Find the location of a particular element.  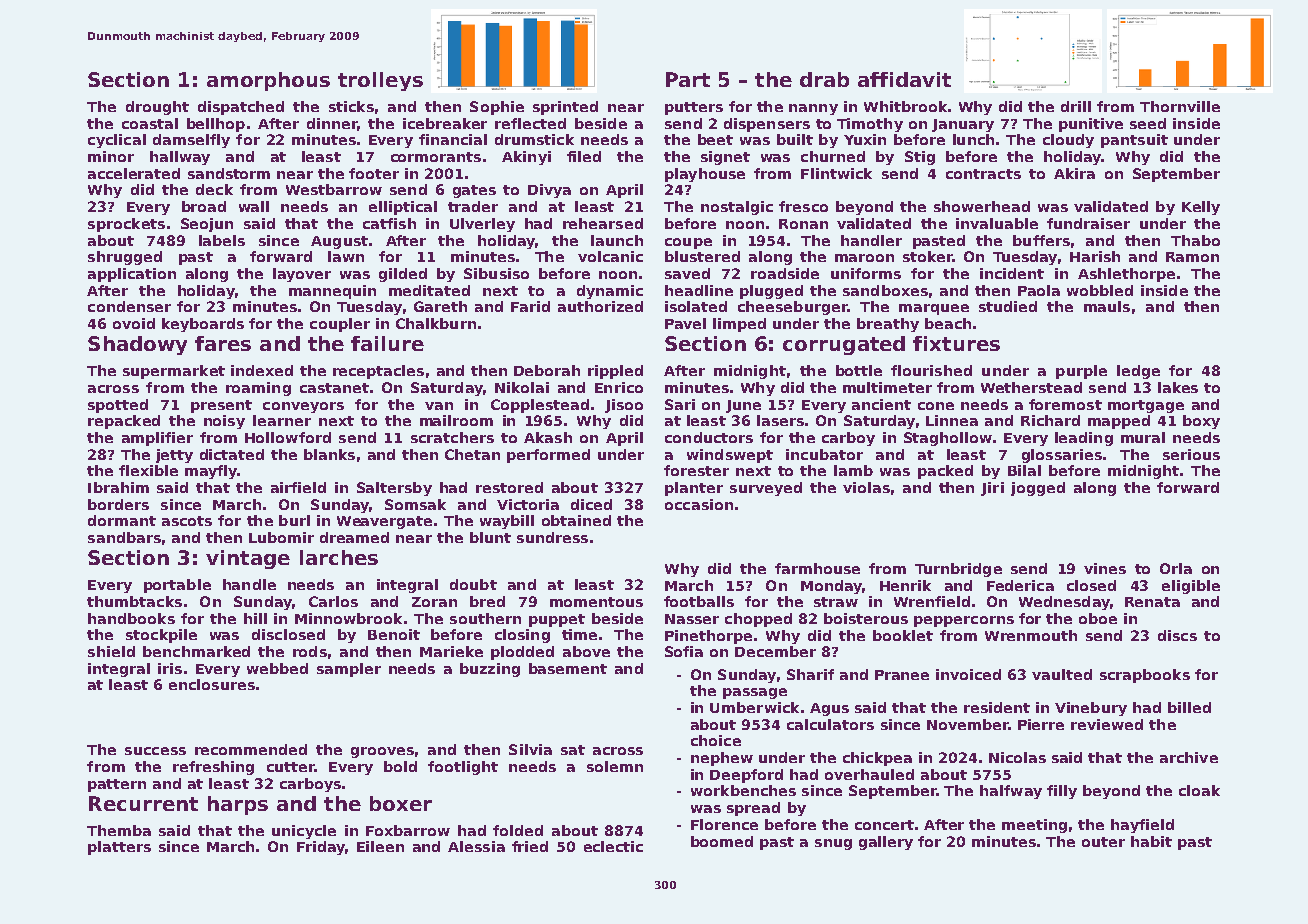

Ramon is located at coordinates (1192, 257).
